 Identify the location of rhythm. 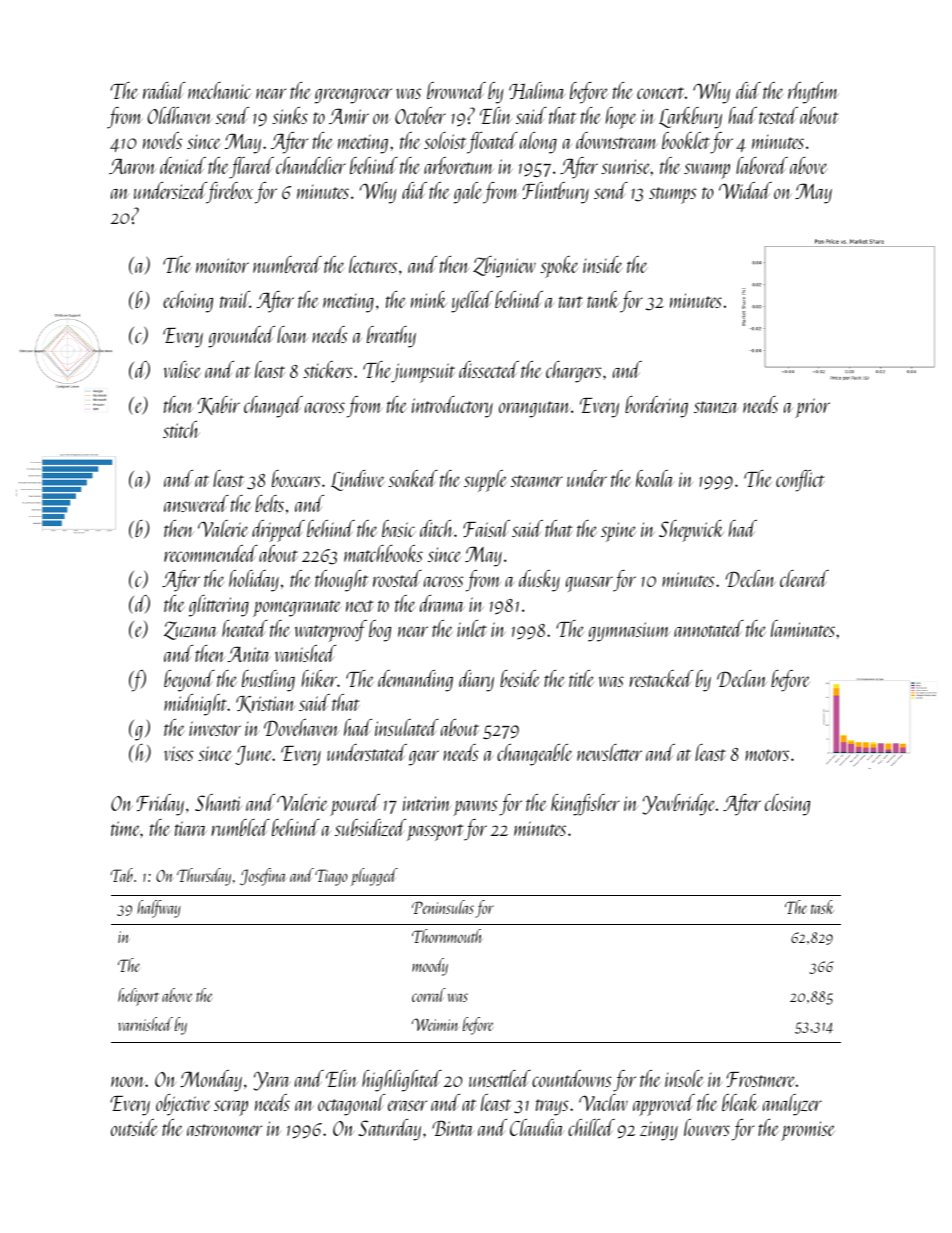
(813, 93).
